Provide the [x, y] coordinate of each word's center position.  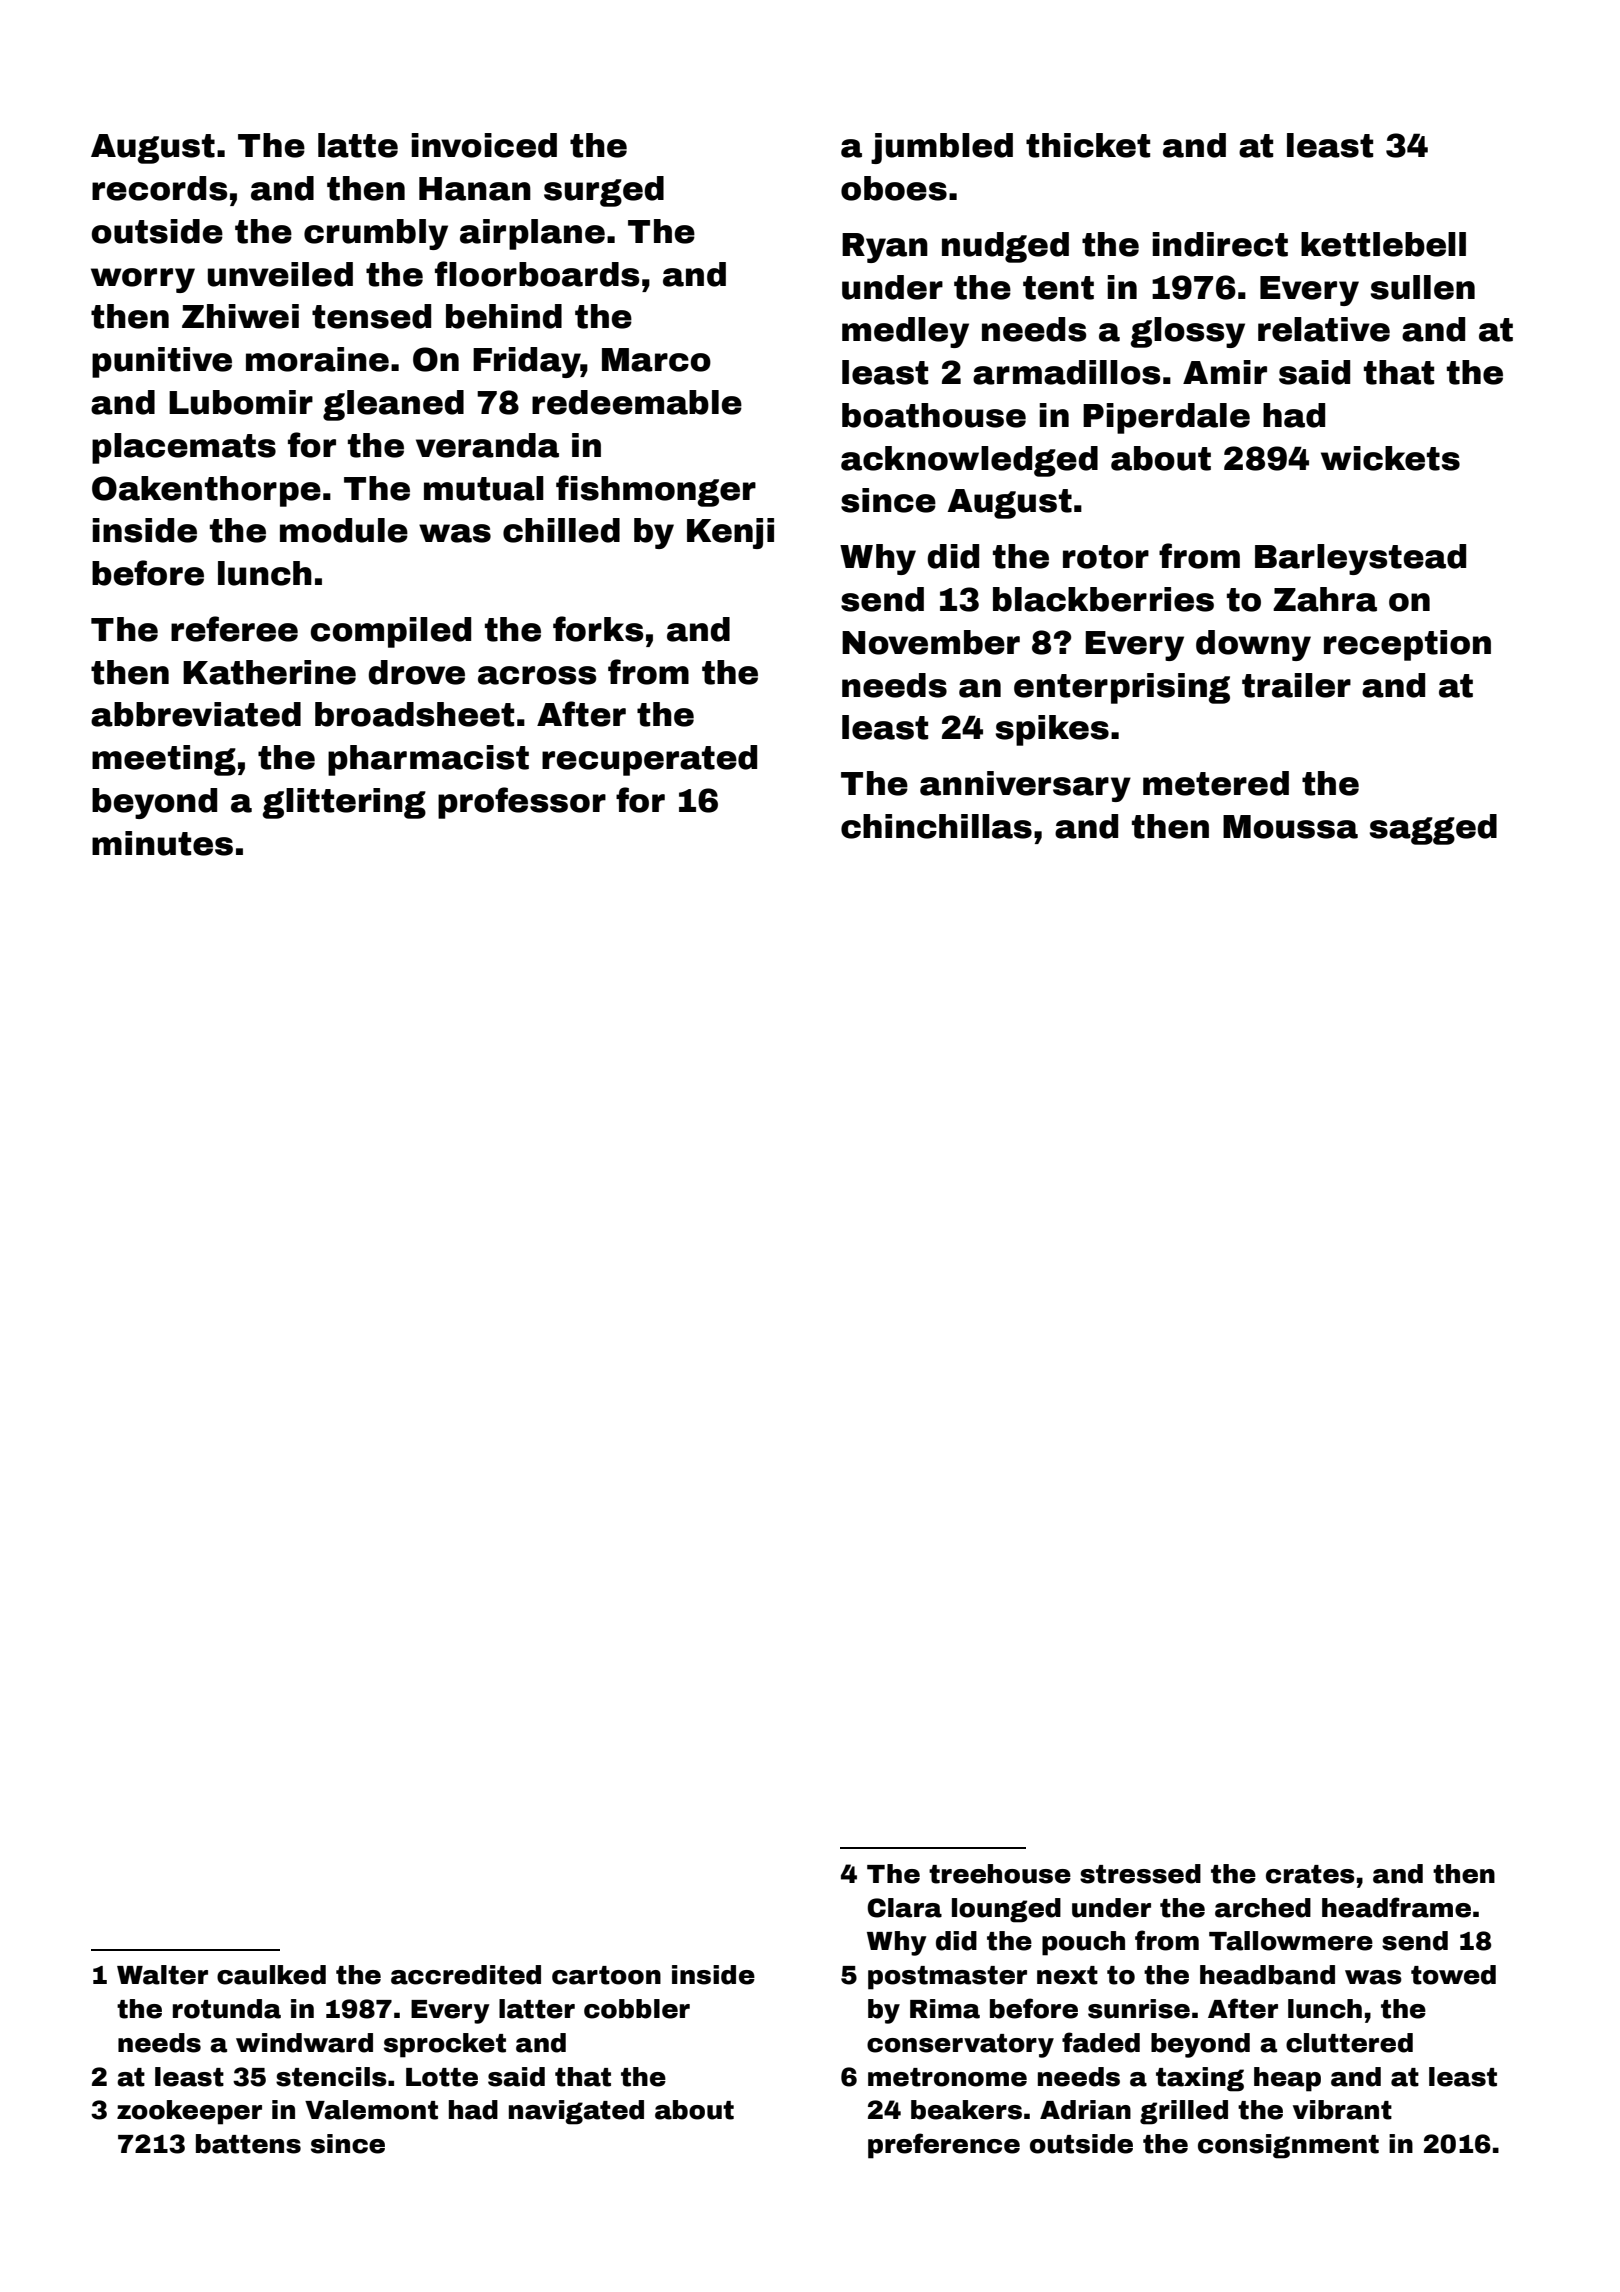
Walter [162, 1975]
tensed [371, 316]
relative [1324, 329]
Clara [904, 1908]
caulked [271, 1975]
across [537, 675]
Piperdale [1166, 418]
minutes [162, 843]
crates [1310, 1874]
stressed [1140, 1874]
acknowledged [969, 461]
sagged [1433, 829]
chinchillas [936, 826]
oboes [894, 188]
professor [522, 803]
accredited [466, 1975]
